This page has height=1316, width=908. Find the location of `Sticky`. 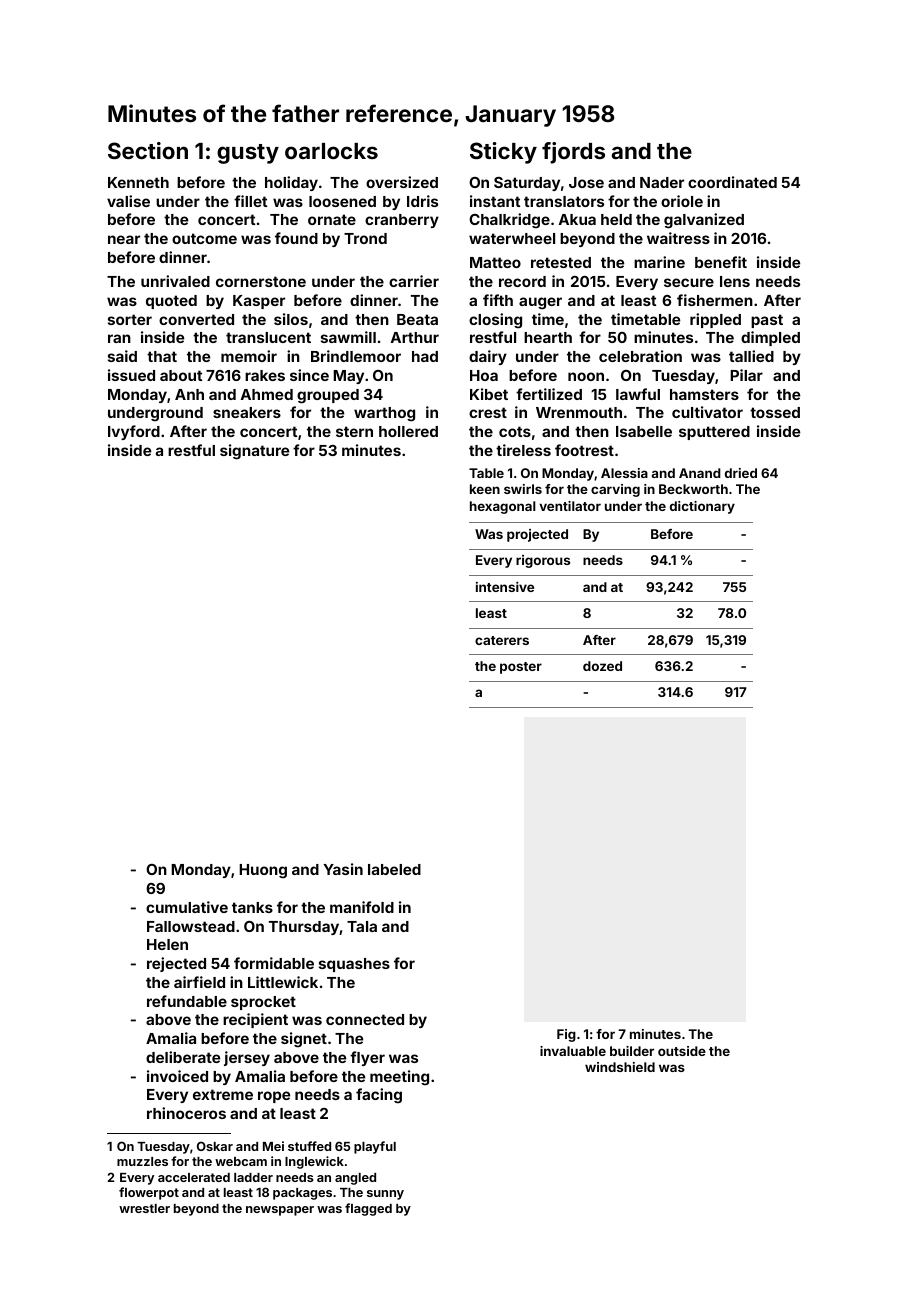

Sticky is located at coordinates (503, 153).
